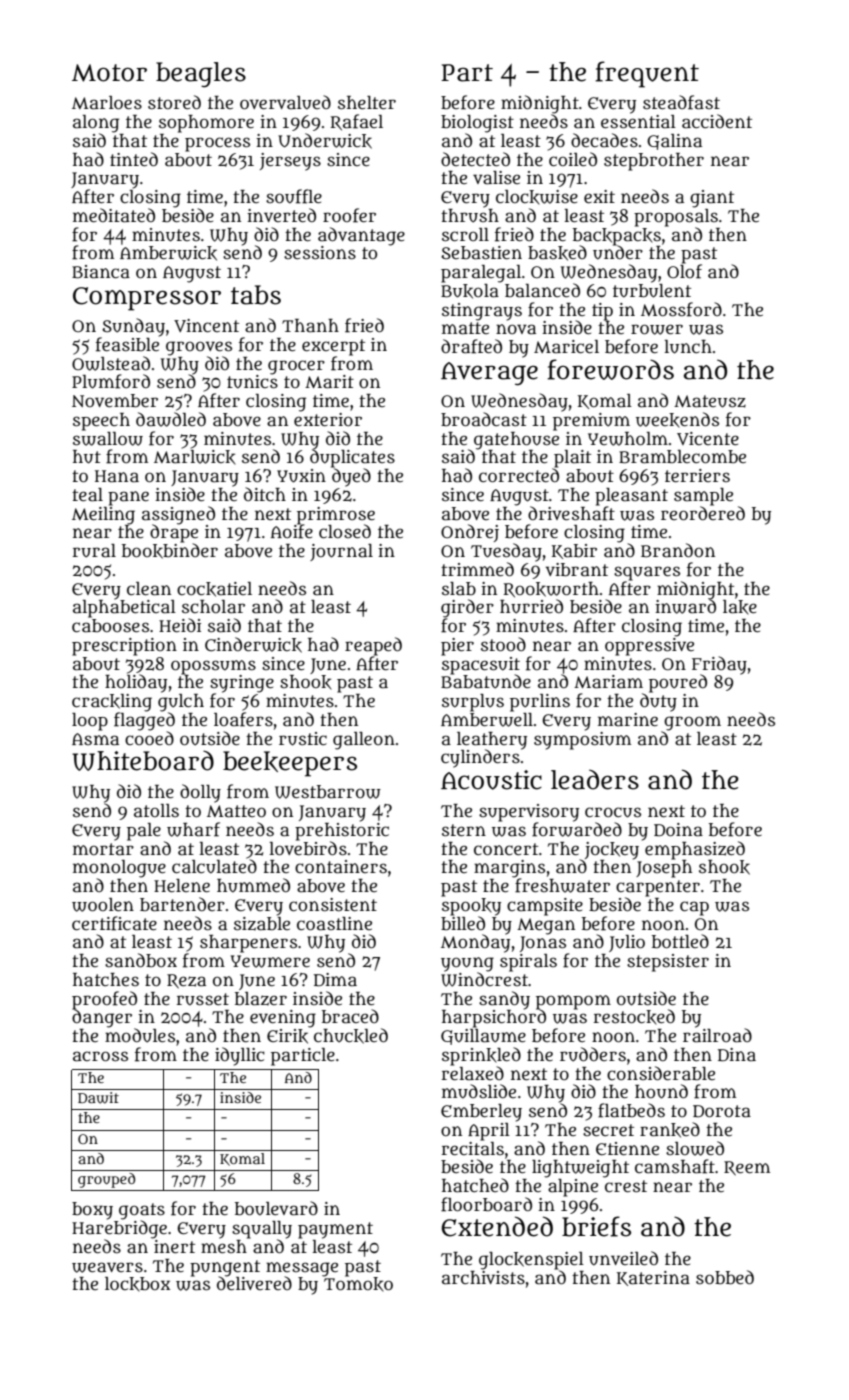 The image size is (849, 1400). I want to click on beagles, so click(201, 75).
